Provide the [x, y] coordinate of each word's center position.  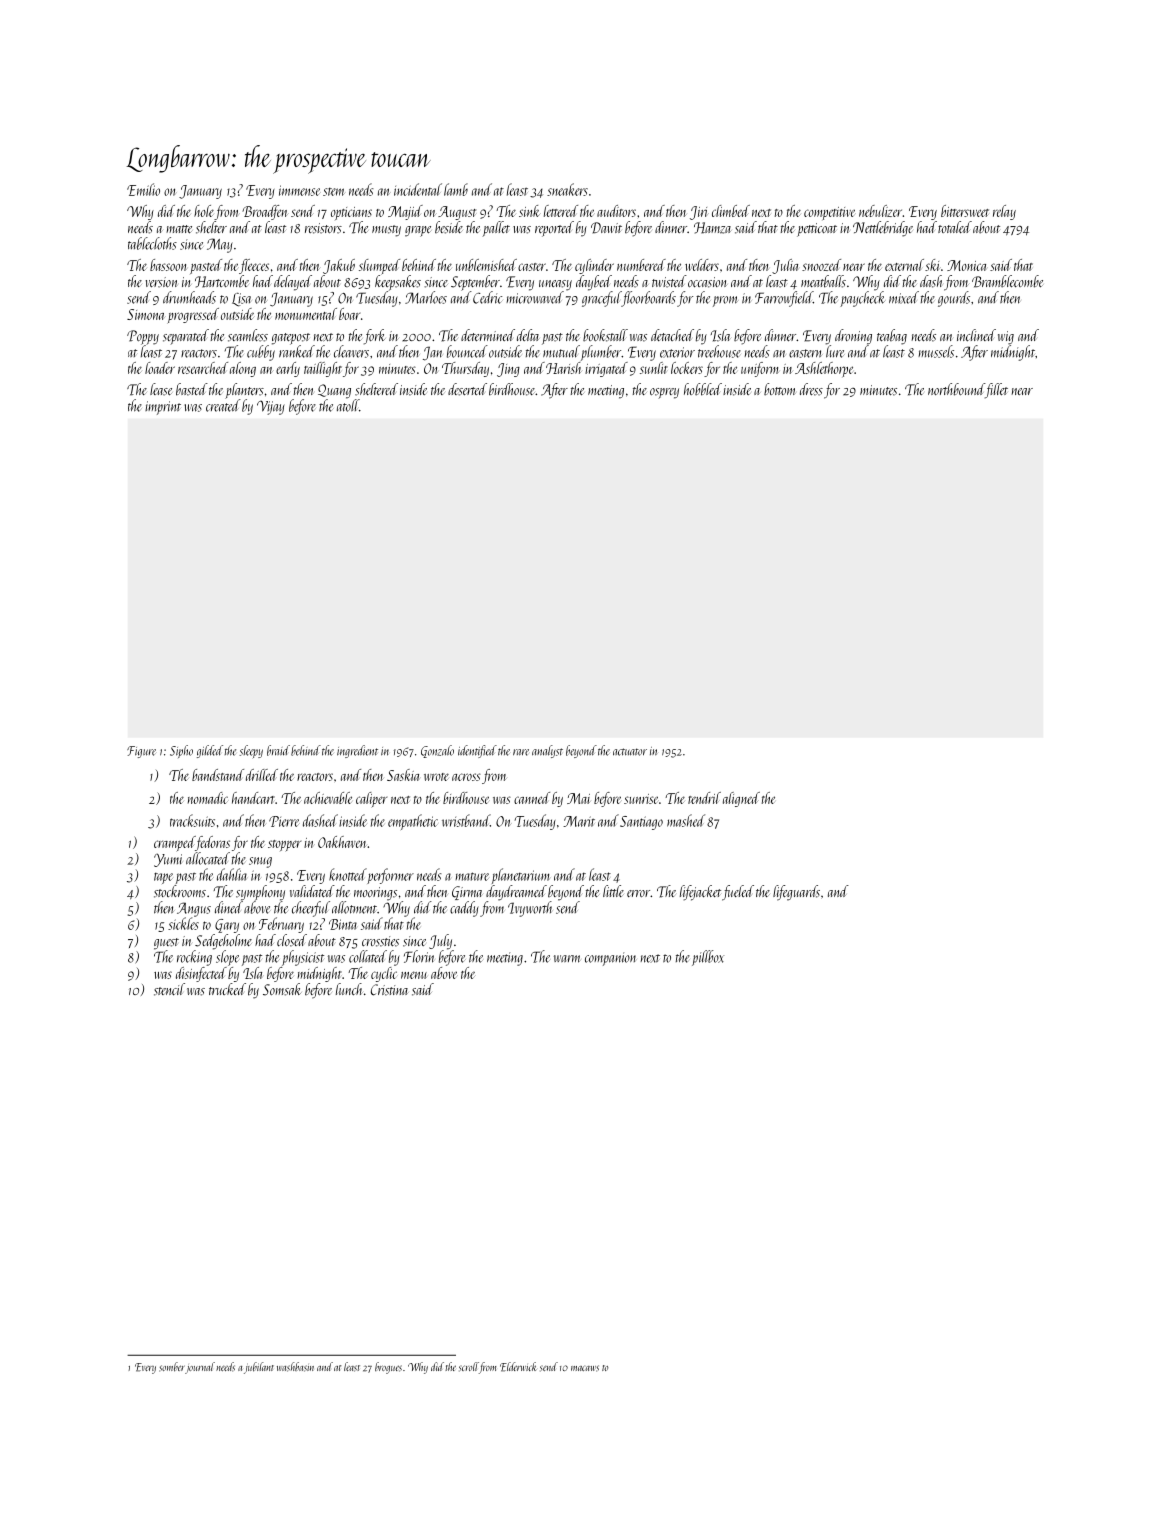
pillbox [708, 958]
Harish [564, 368]
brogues [388, 1368]
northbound [956, 389]
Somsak [282, 989]
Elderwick [518, 1367]
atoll [348, 405]
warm [567, 959]
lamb [456, 189]
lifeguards [796, 893]
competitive [829, 213]
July [440, 942]
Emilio [143, 189]
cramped [174, 844]
